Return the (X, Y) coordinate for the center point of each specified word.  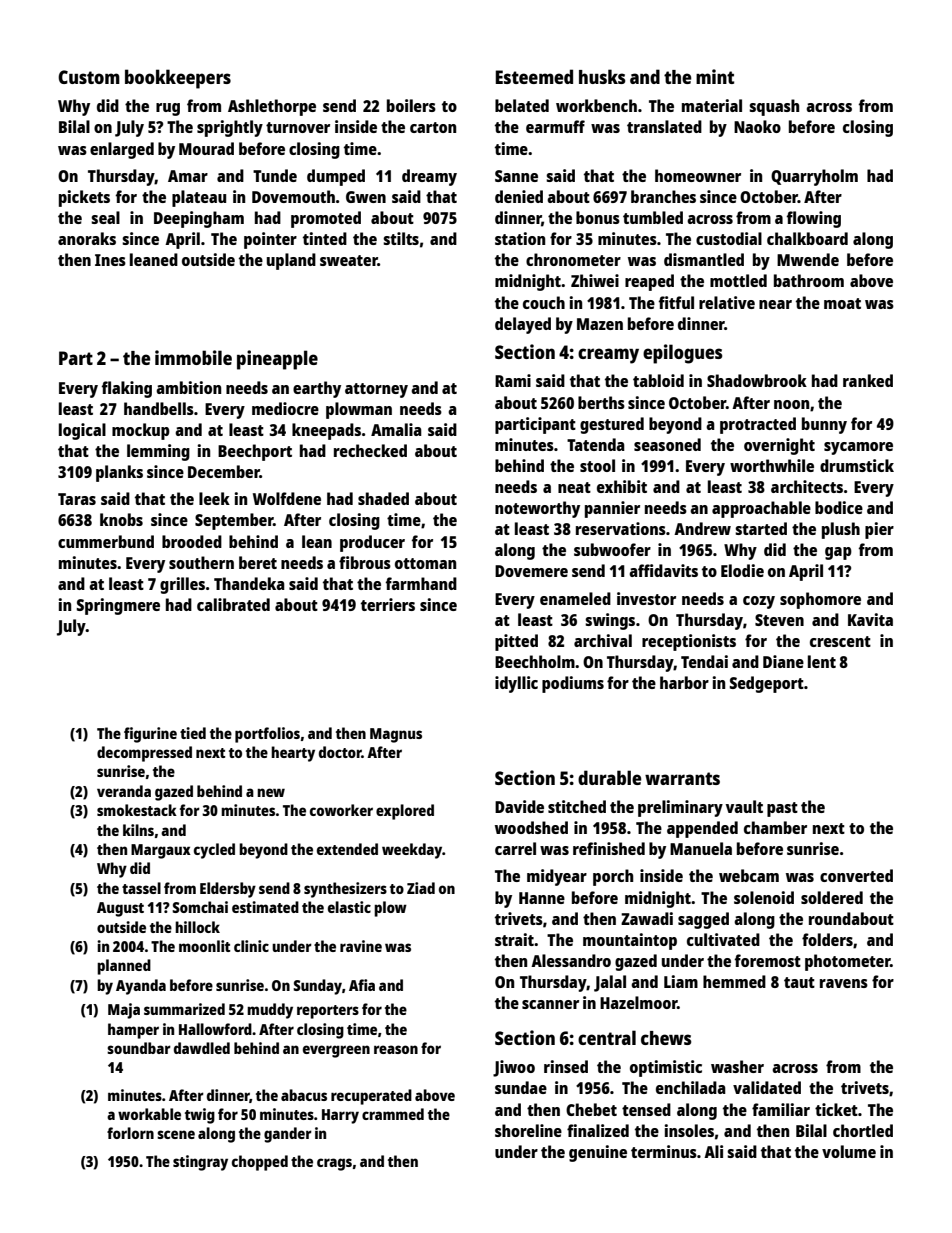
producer (372, 543)
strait (514, 939)
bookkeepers (178, 79)
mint (715, 76)
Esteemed (534, 76)
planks (119, 473)
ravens (844, 983)
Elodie (742, 570)
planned (124, 967)
